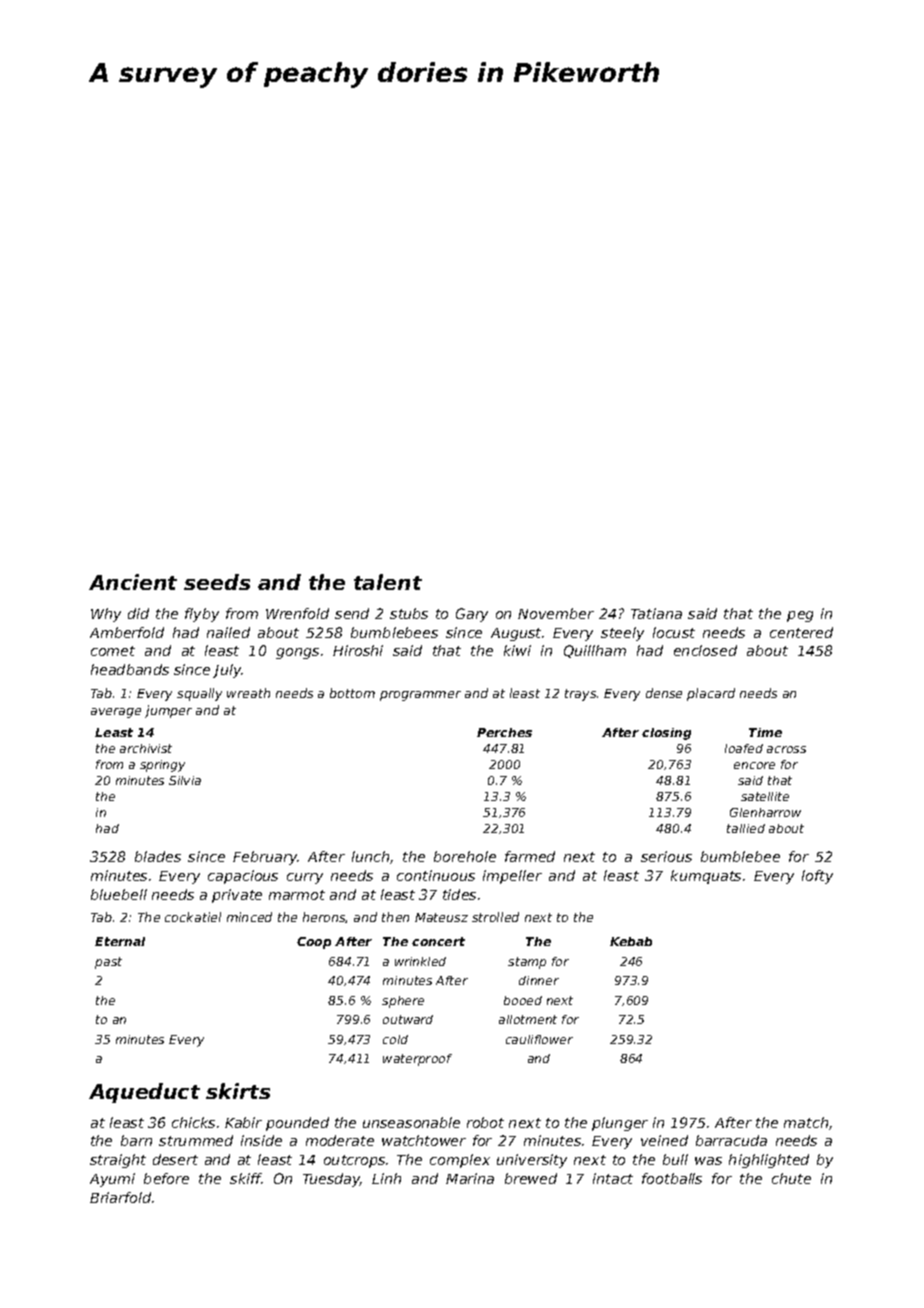  What do you see at coordinates (806, 1122) in the screenshot?
I see `match` at bounding box center [806, 1122].
